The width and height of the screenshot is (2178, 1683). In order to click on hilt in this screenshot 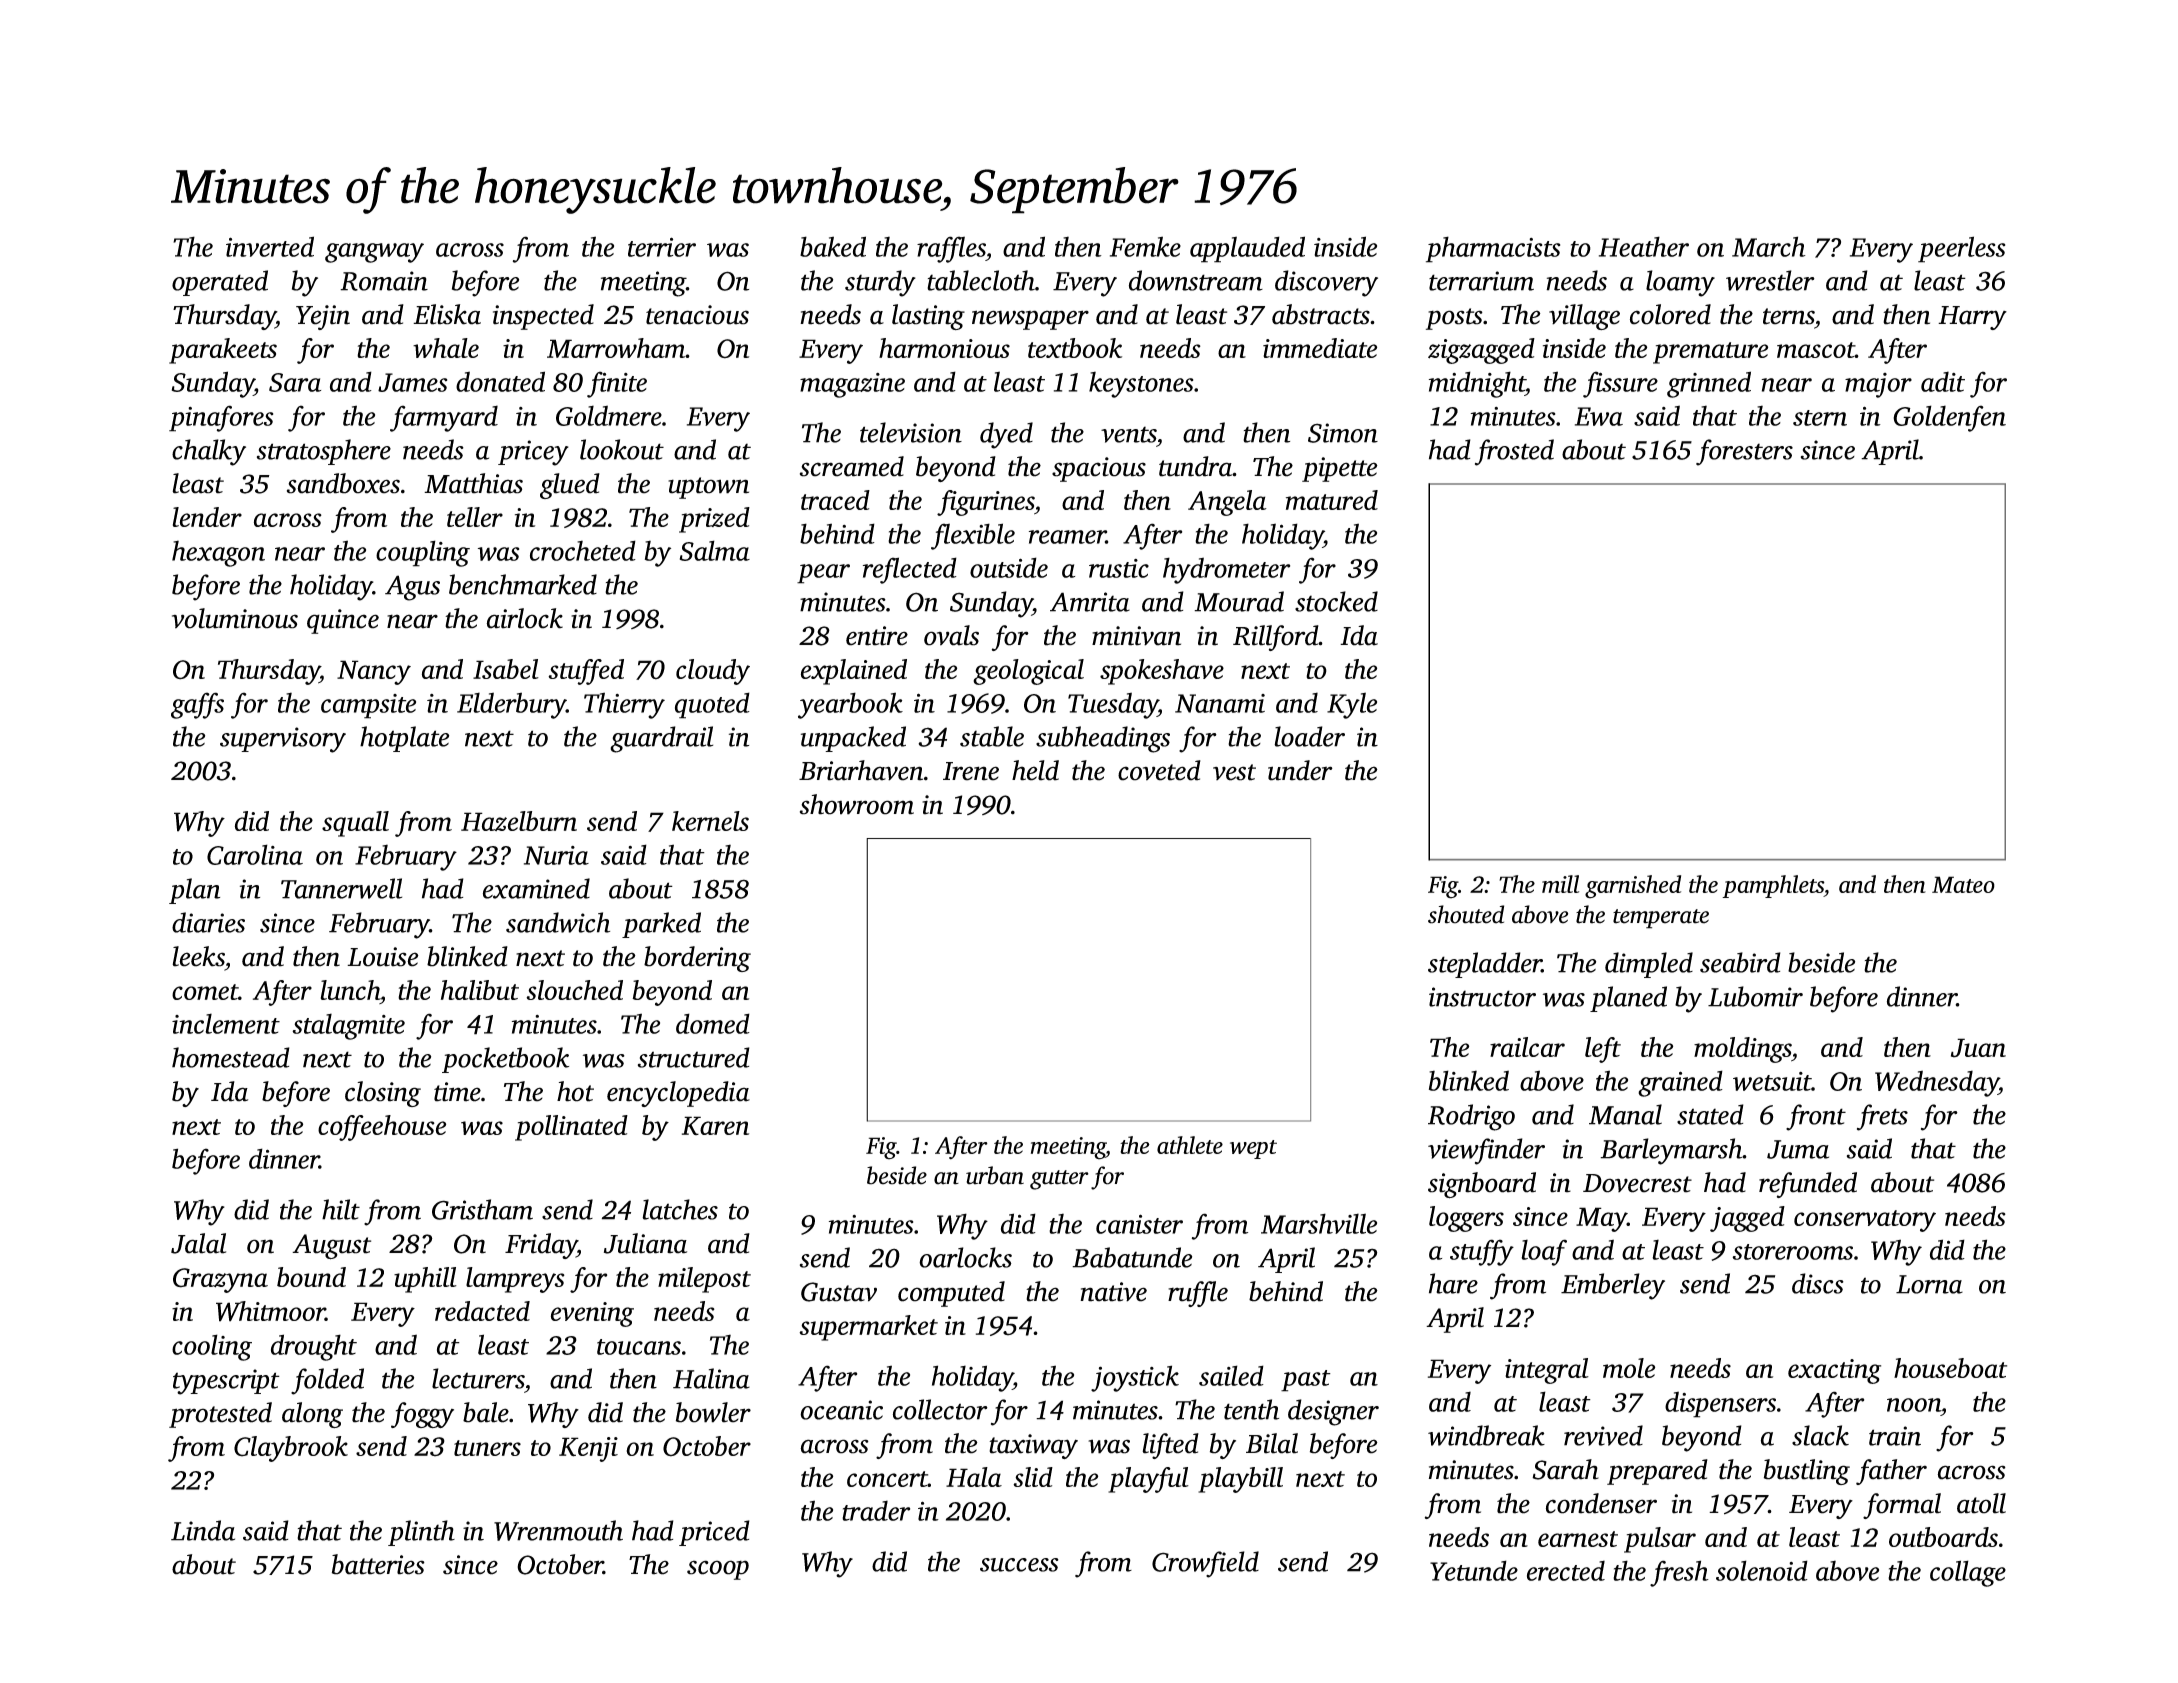, I will do `click(341, 1209)`.
